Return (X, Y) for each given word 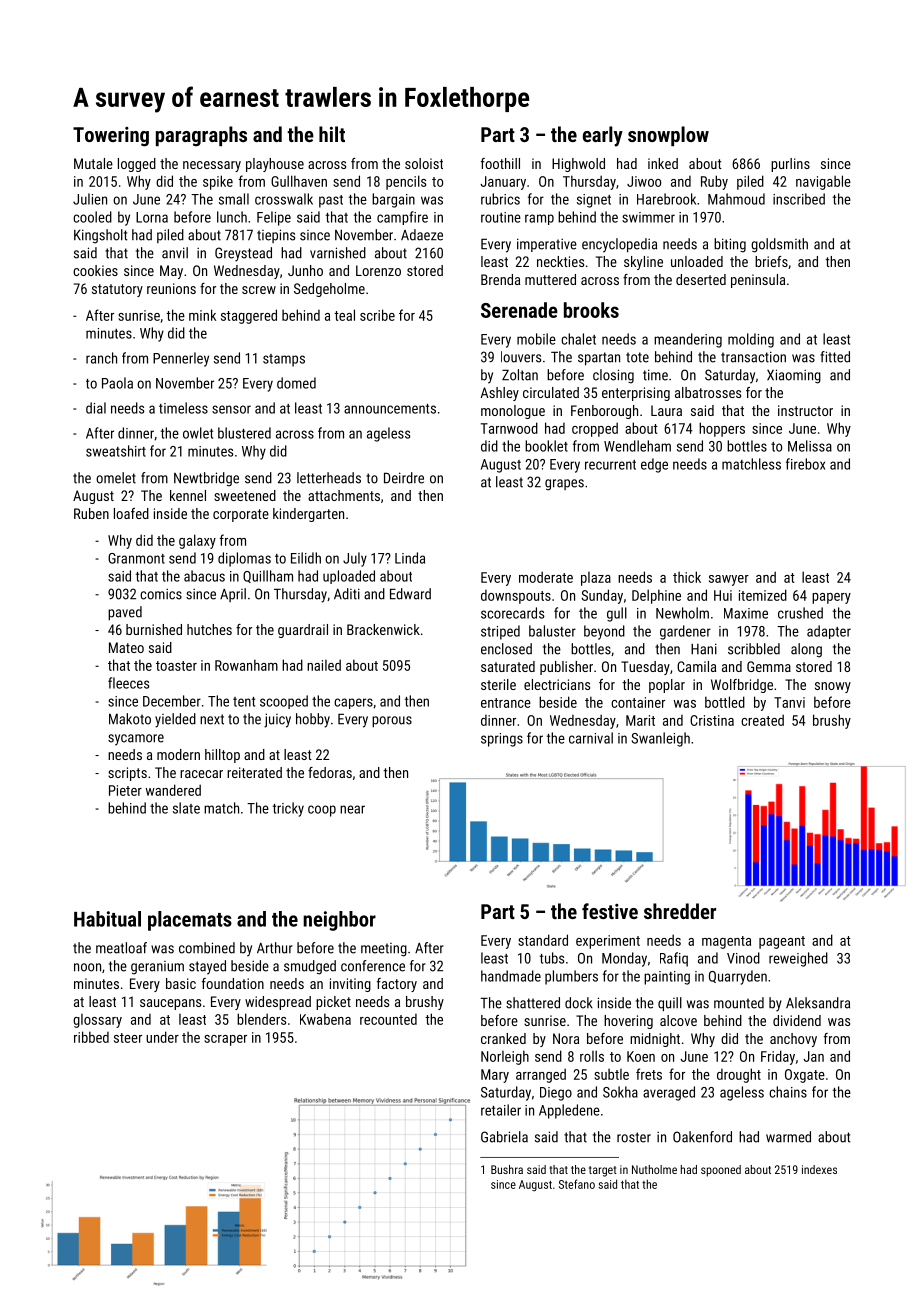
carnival (591, 738)
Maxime (746, 613)
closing (613, 376)
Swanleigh (661, 739)
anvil (175, 253)
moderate (546, 577)
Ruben (91, 513)
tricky (288, 809)
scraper (225, 1040)
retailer (501, 1110)
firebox (805, 464)
